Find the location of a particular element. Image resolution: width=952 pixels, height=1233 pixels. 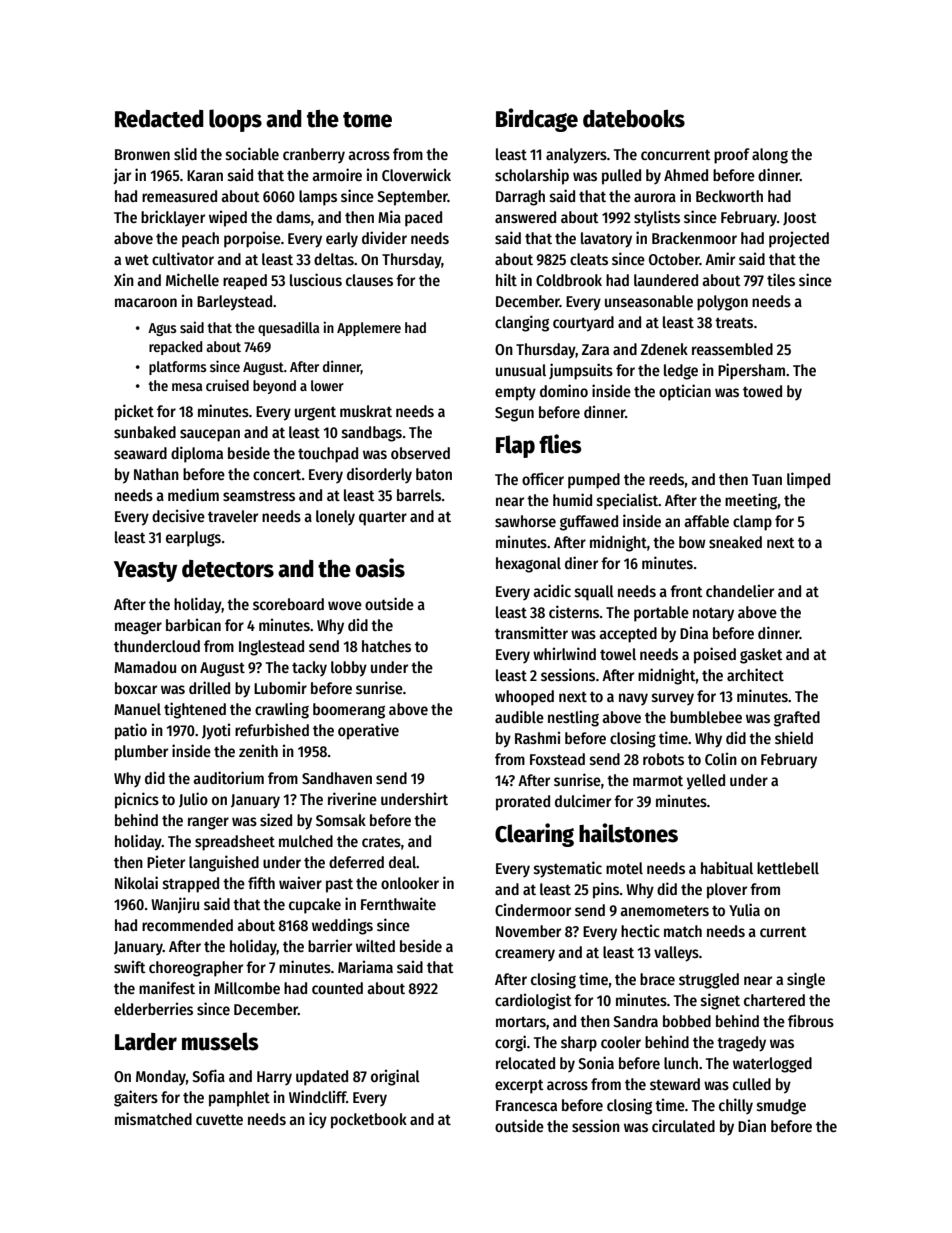

Francesca is located at coordinates (526, 1105).
